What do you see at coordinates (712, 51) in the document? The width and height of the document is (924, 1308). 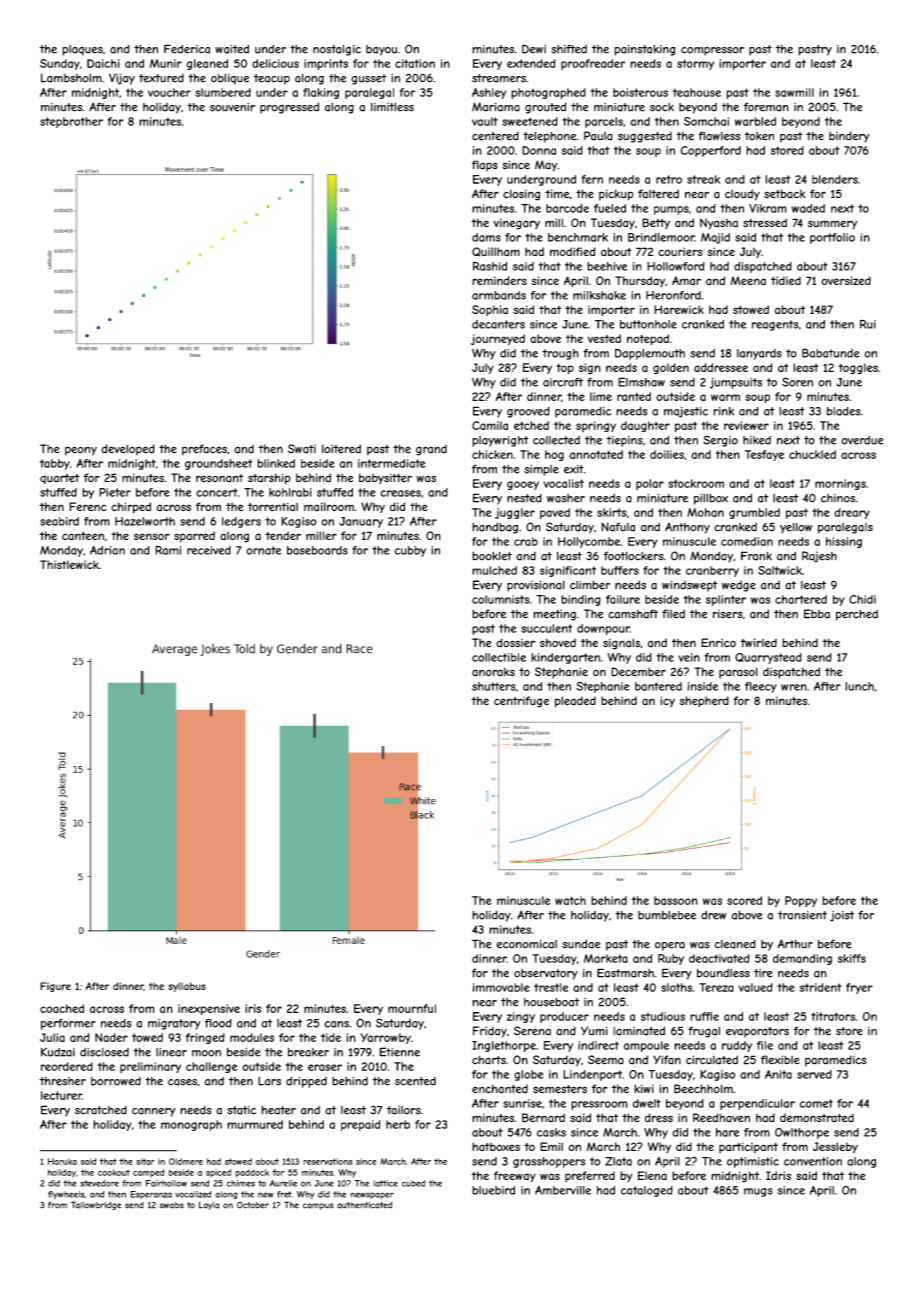 I see `compressor` at bounding box center [712, 51].
